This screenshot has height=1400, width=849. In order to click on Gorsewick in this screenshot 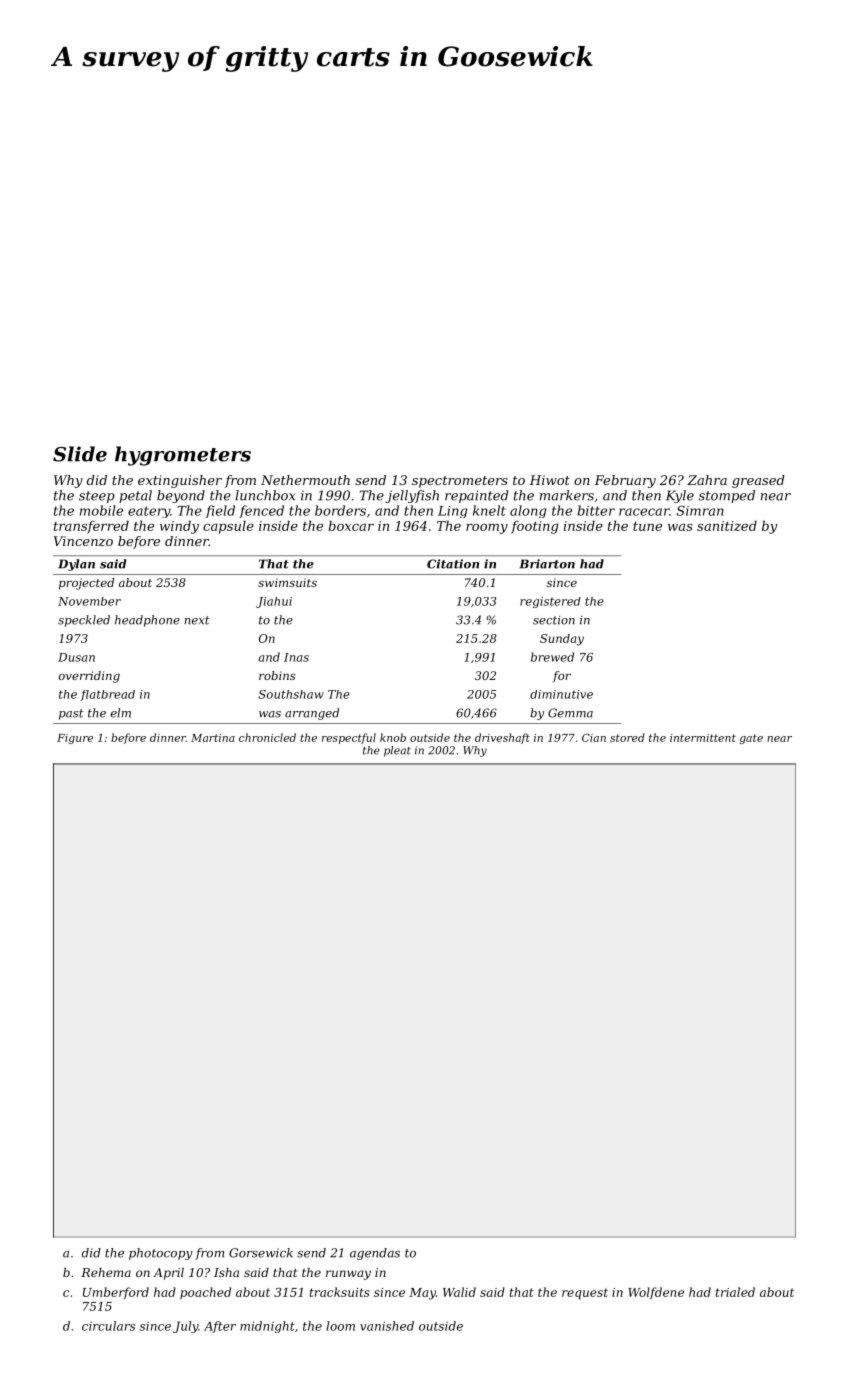, I will do `click(261, 1253)`.
